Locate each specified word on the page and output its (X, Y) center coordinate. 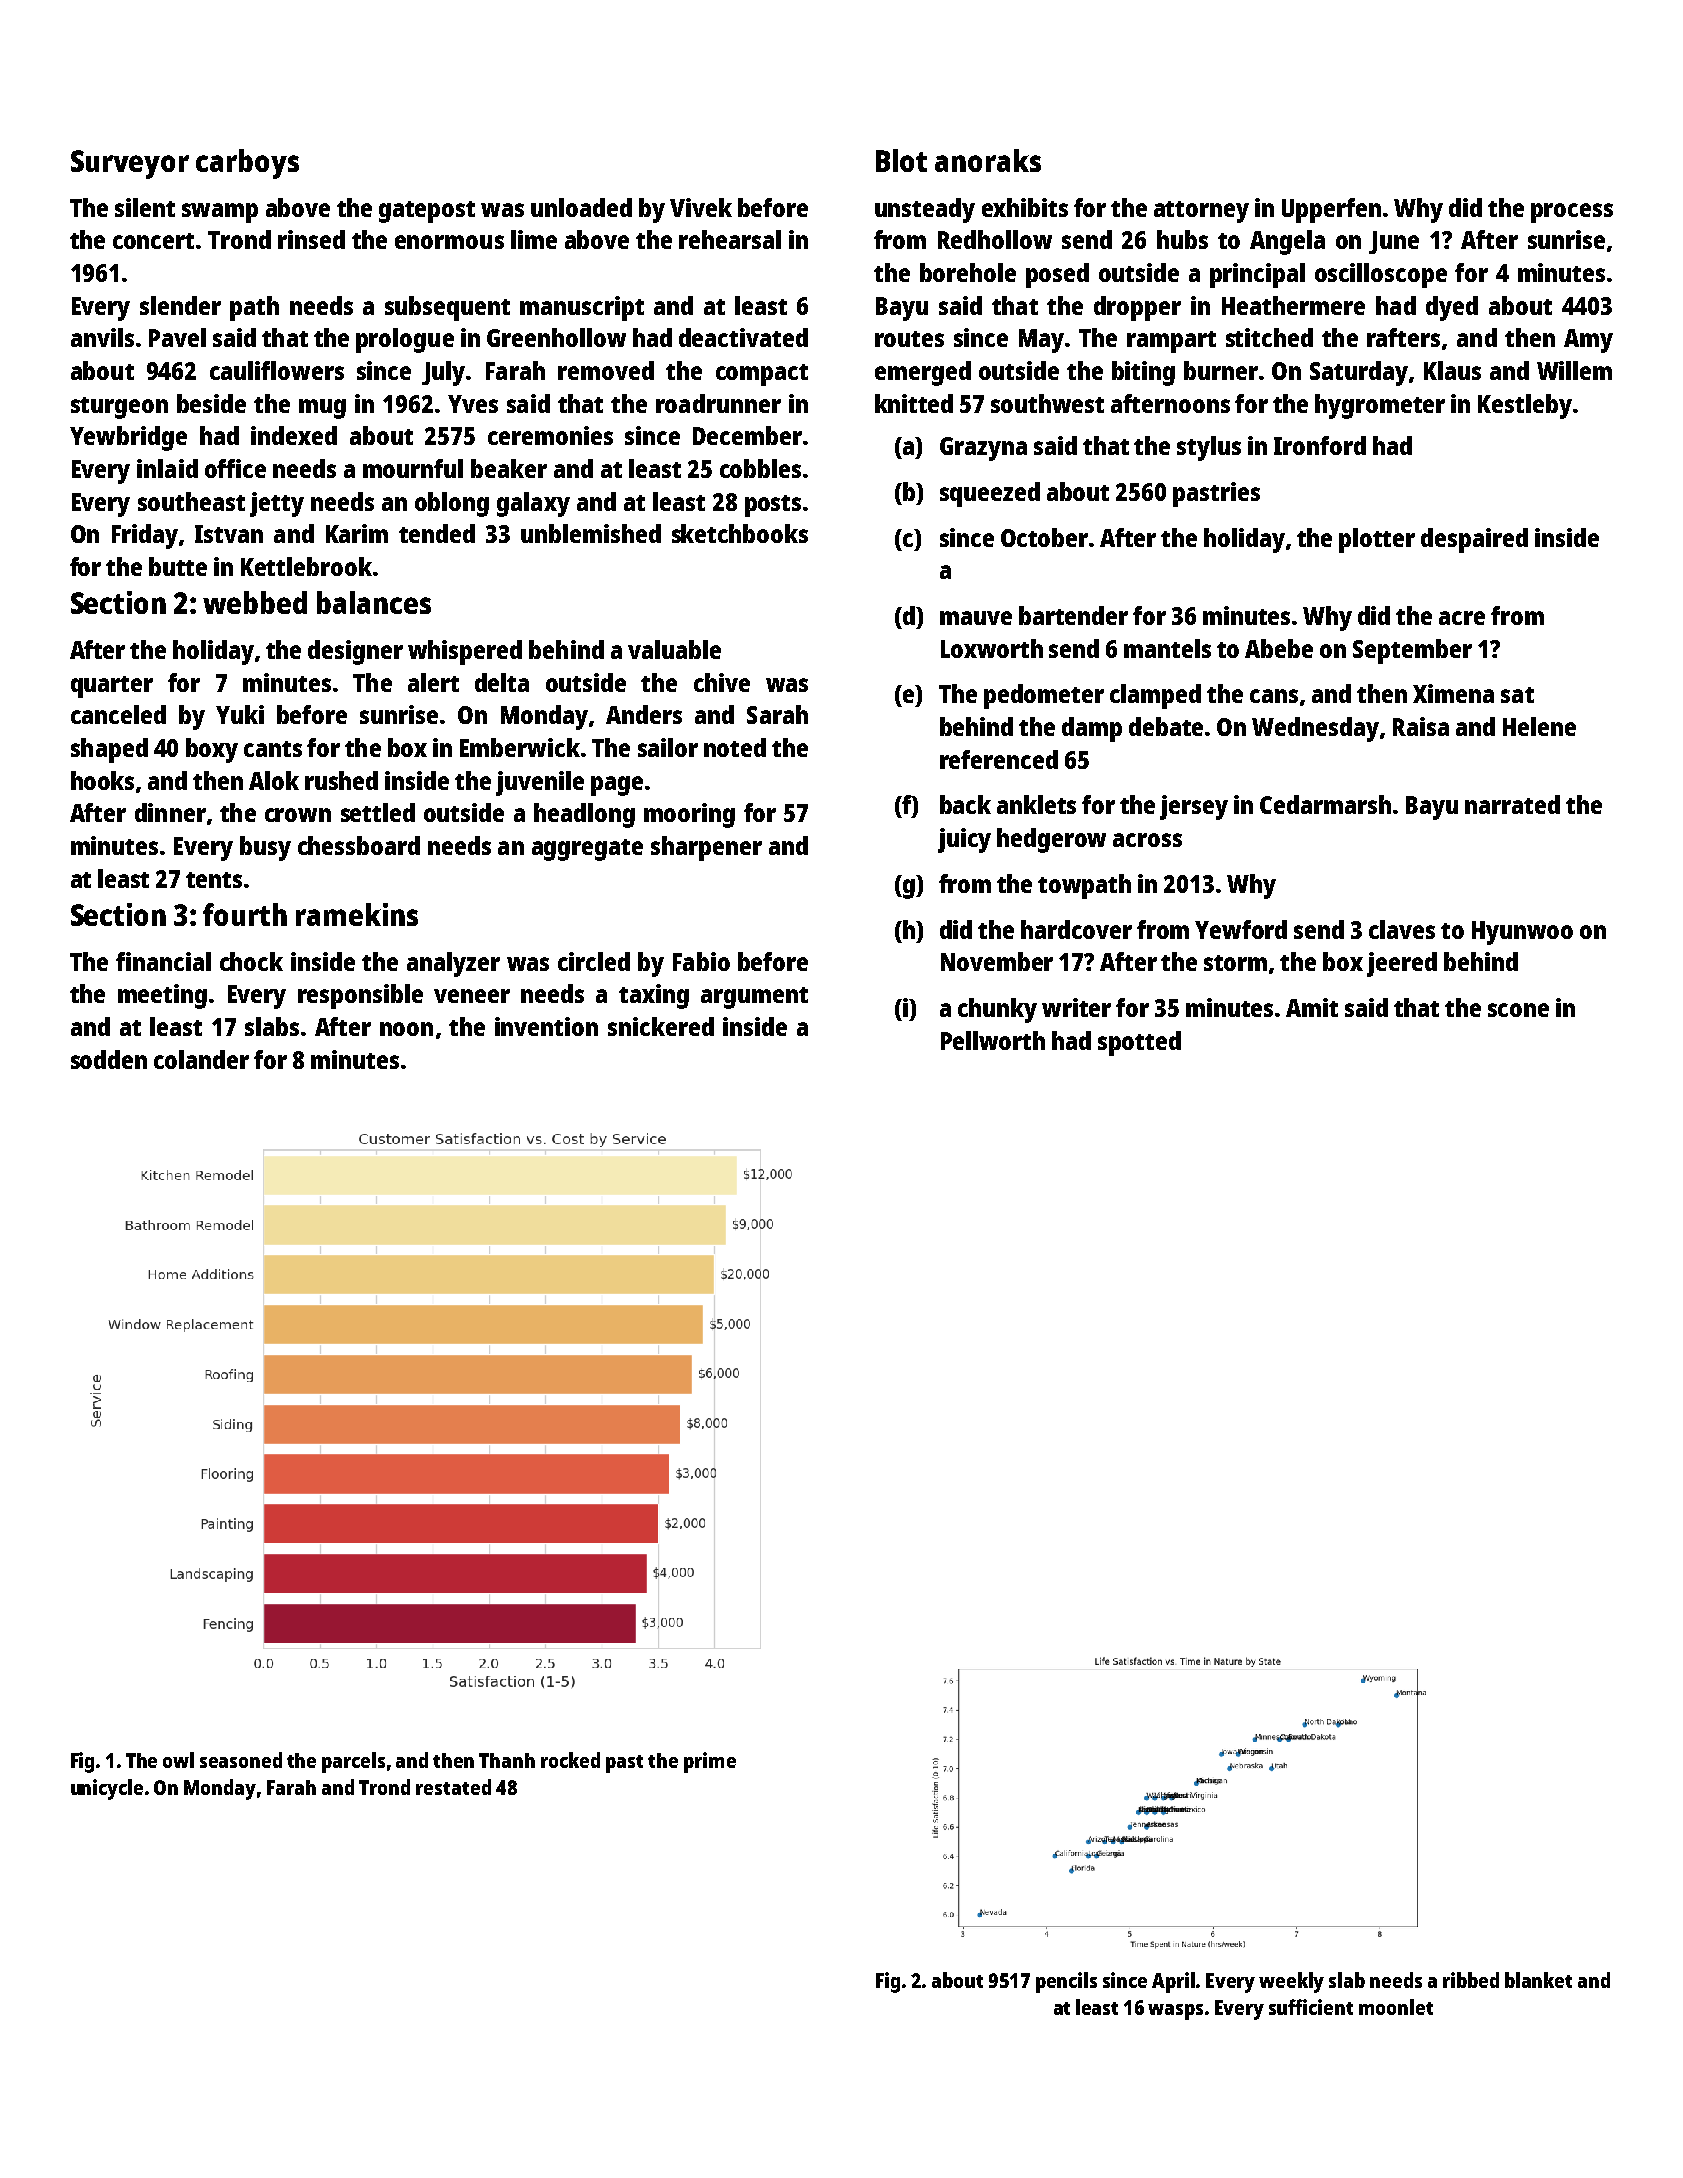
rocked (570, 1760)
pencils (1066, 1982)
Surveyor (130, 164)
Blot (901, 160)
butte (178, 566)
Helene (1539, 726)
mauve (976, 618)
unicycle (107, 1789)
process (1572, 213)
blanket (1538, 1980)
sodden (109, 1059)
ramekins (357, 914)
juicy (964, 840)
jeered (1402, 964)
